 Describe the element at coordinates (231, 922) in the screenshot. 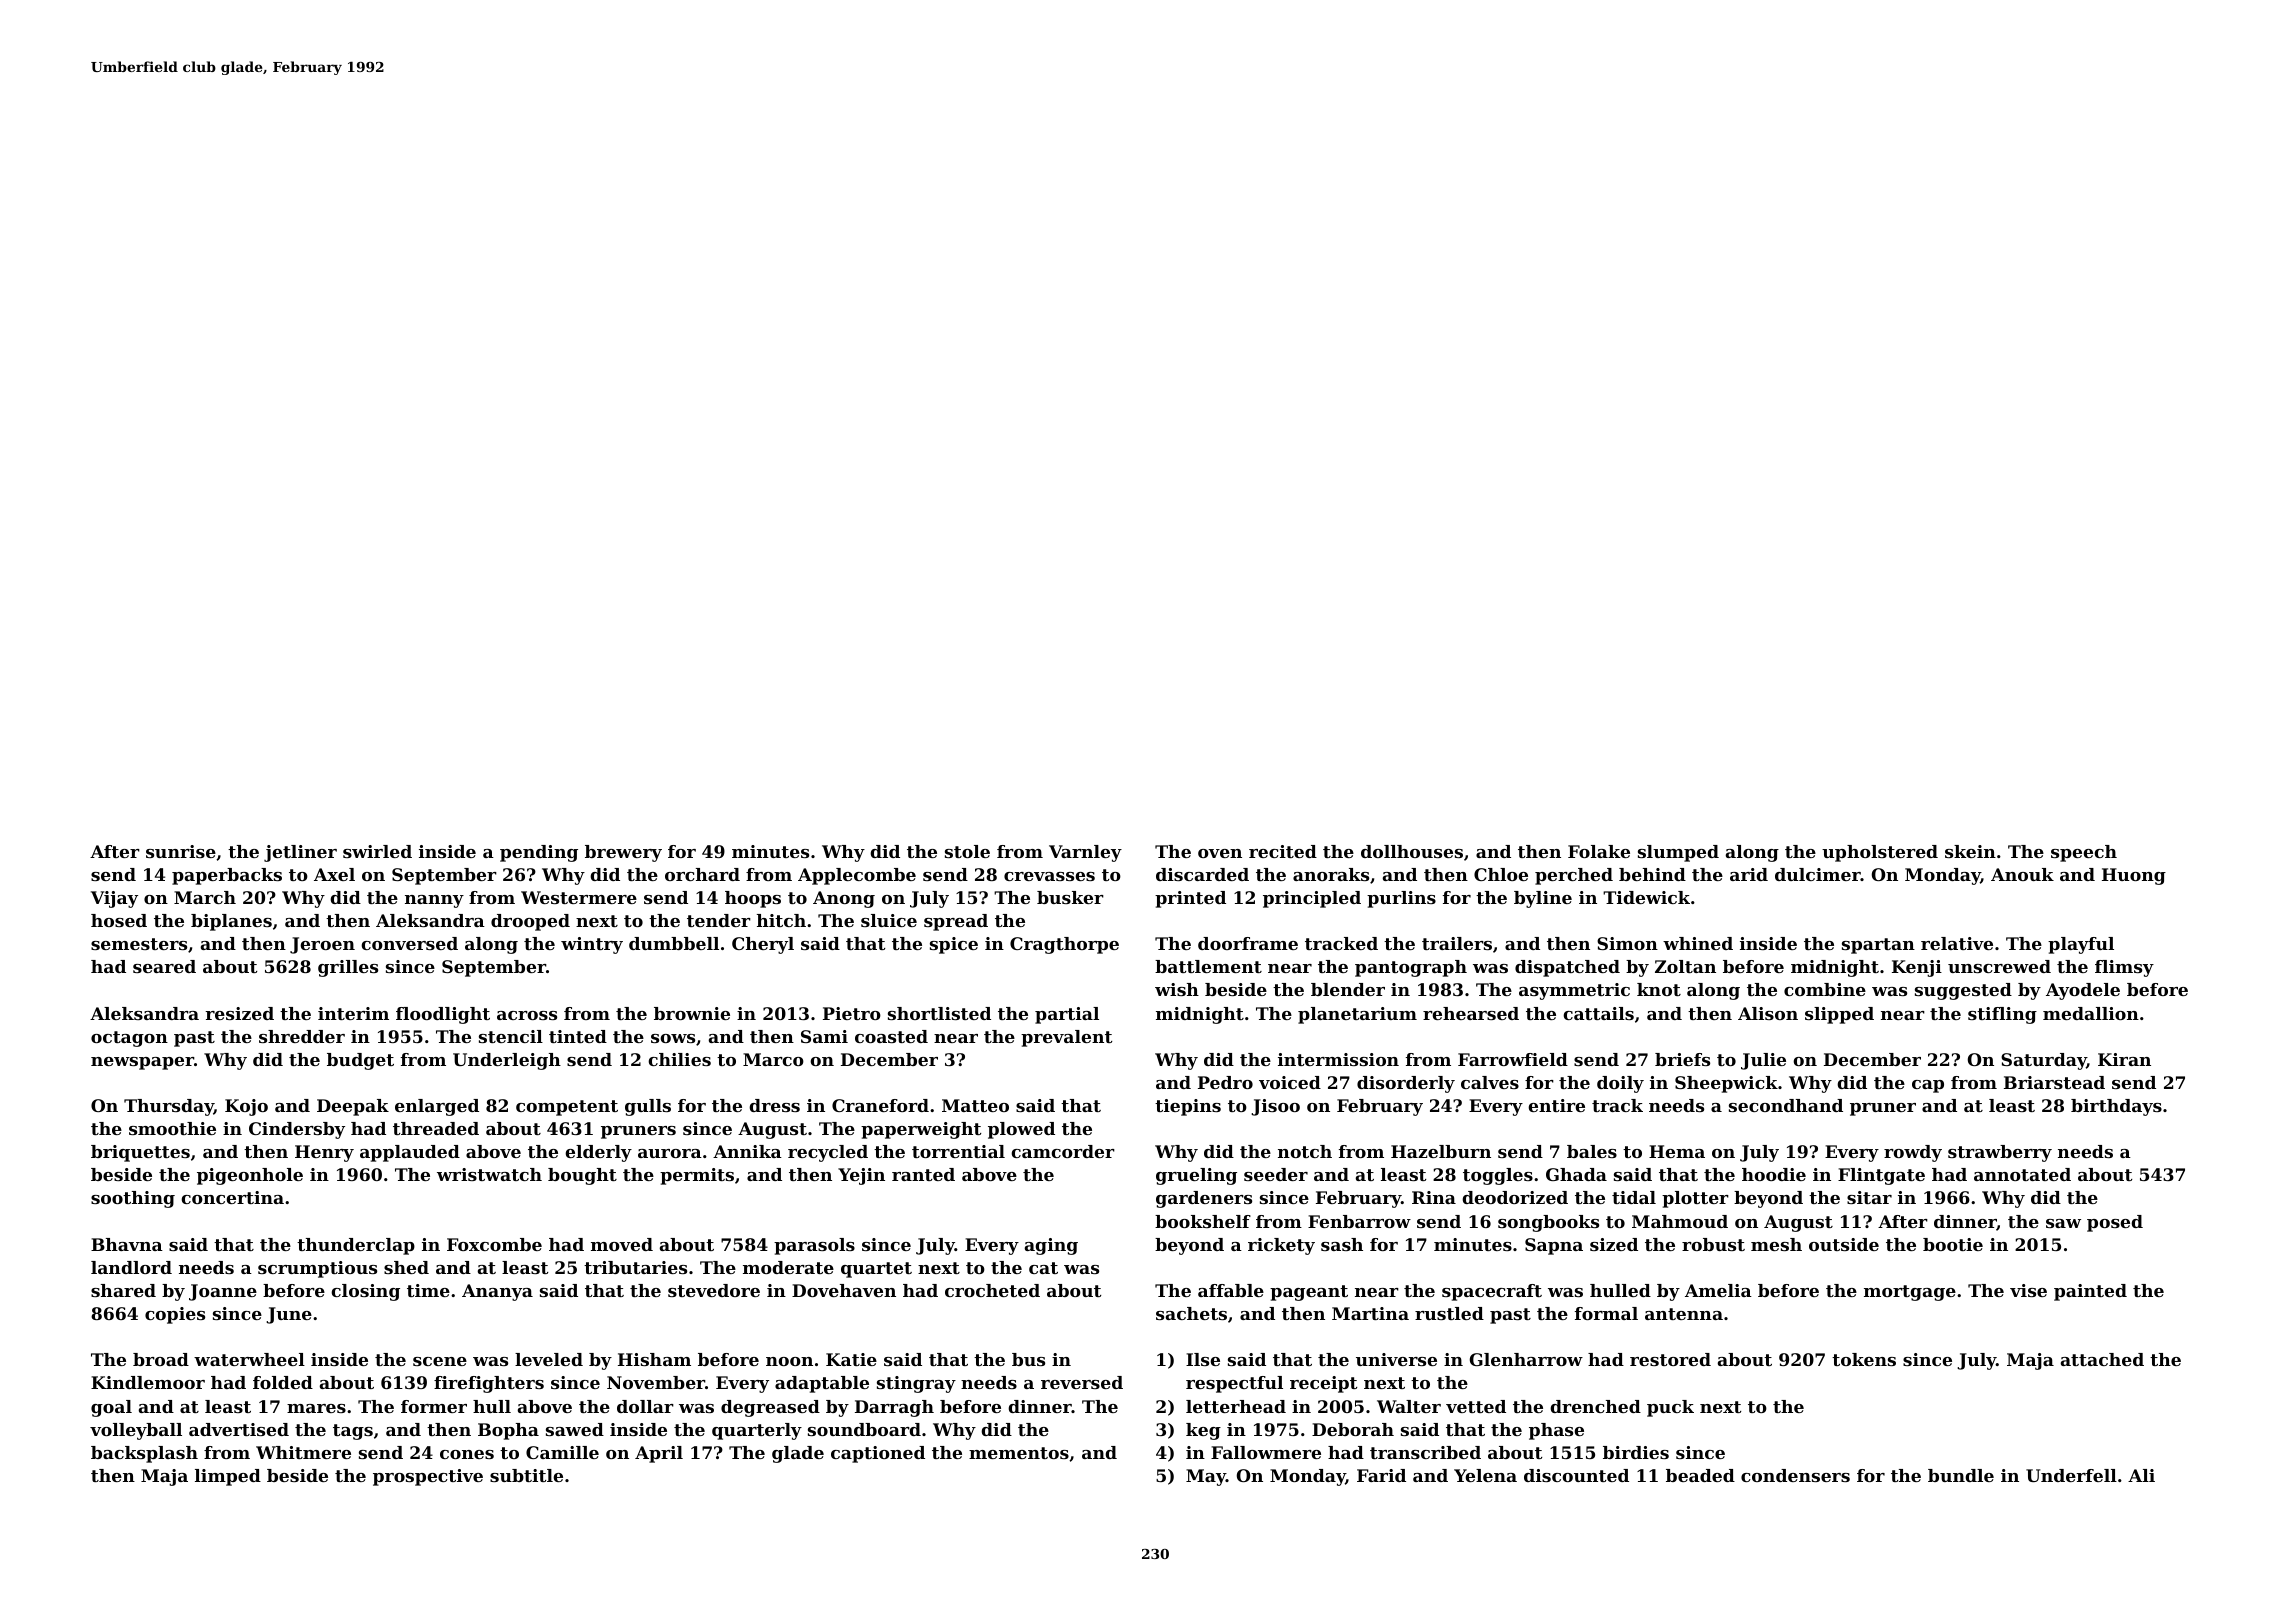

I see `biplanes` at that location.
